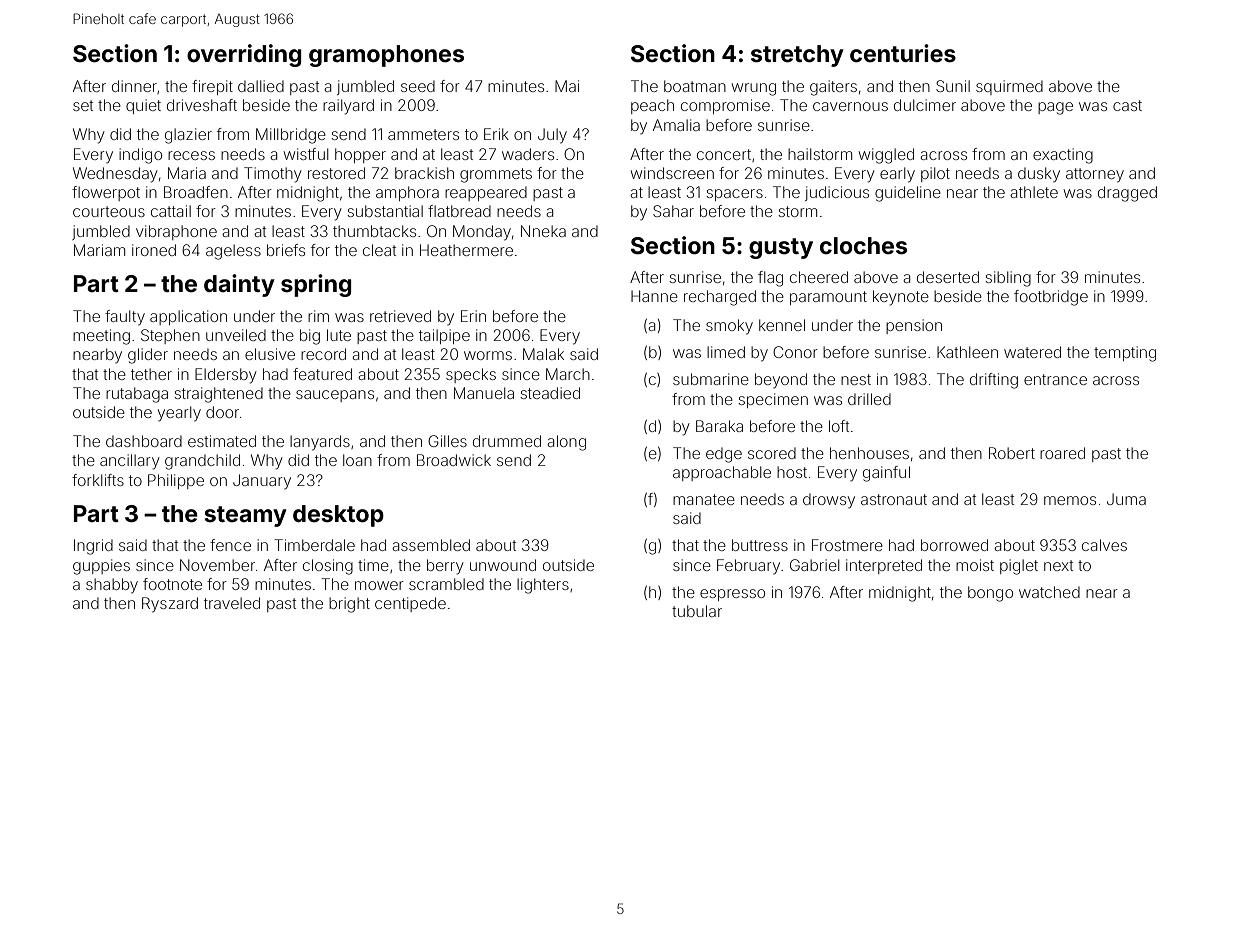  Describe the element at coordinates (374, 231) in the screenshot. I see `thumbtacks` at that location.
